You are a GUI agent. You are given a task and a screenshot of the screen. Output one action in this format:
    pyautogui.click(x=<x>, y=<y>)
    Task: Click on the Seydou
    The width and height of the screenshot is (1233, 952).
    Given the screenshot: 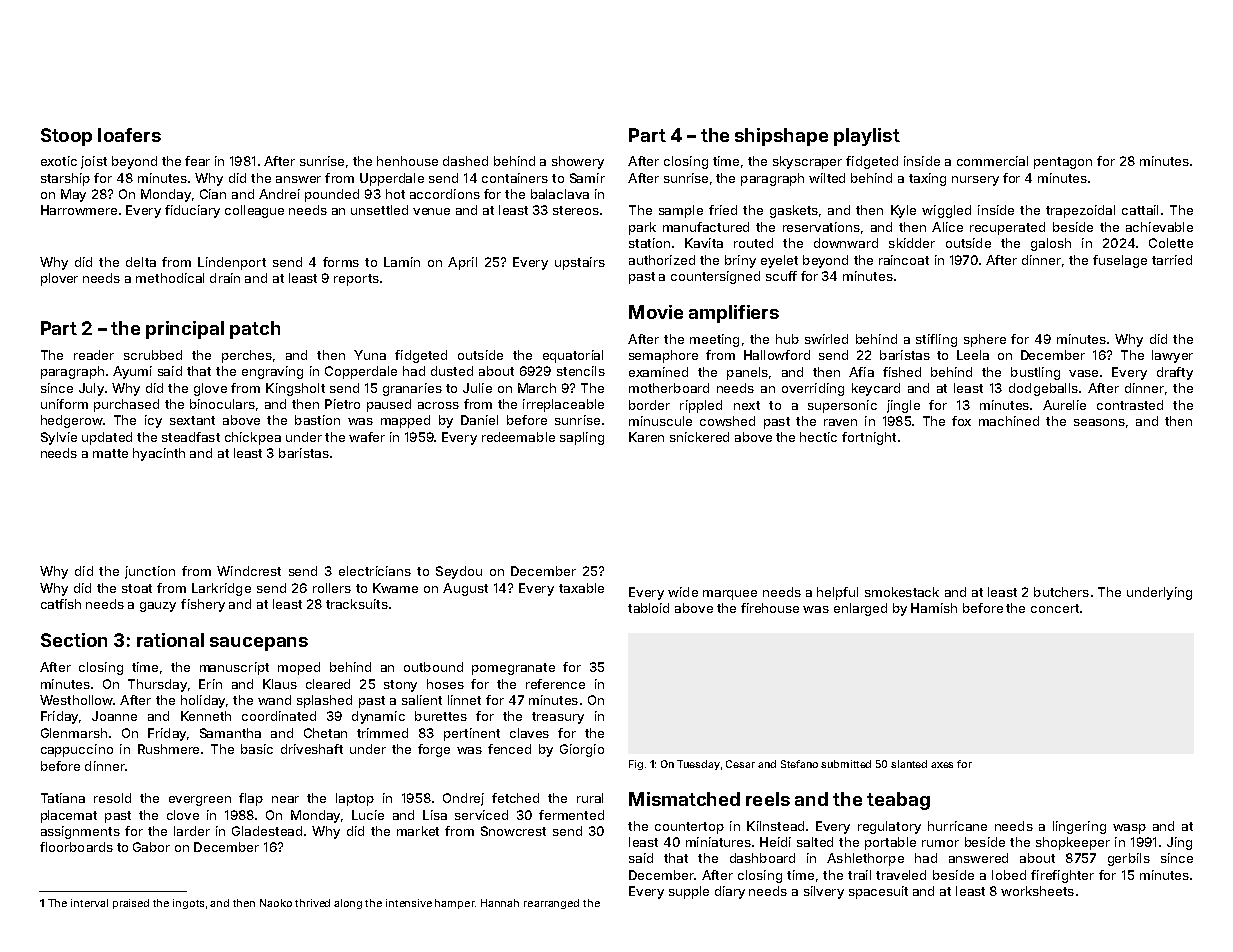 What is the action you would take?
    pyautogui.click(x=459, y=572)
